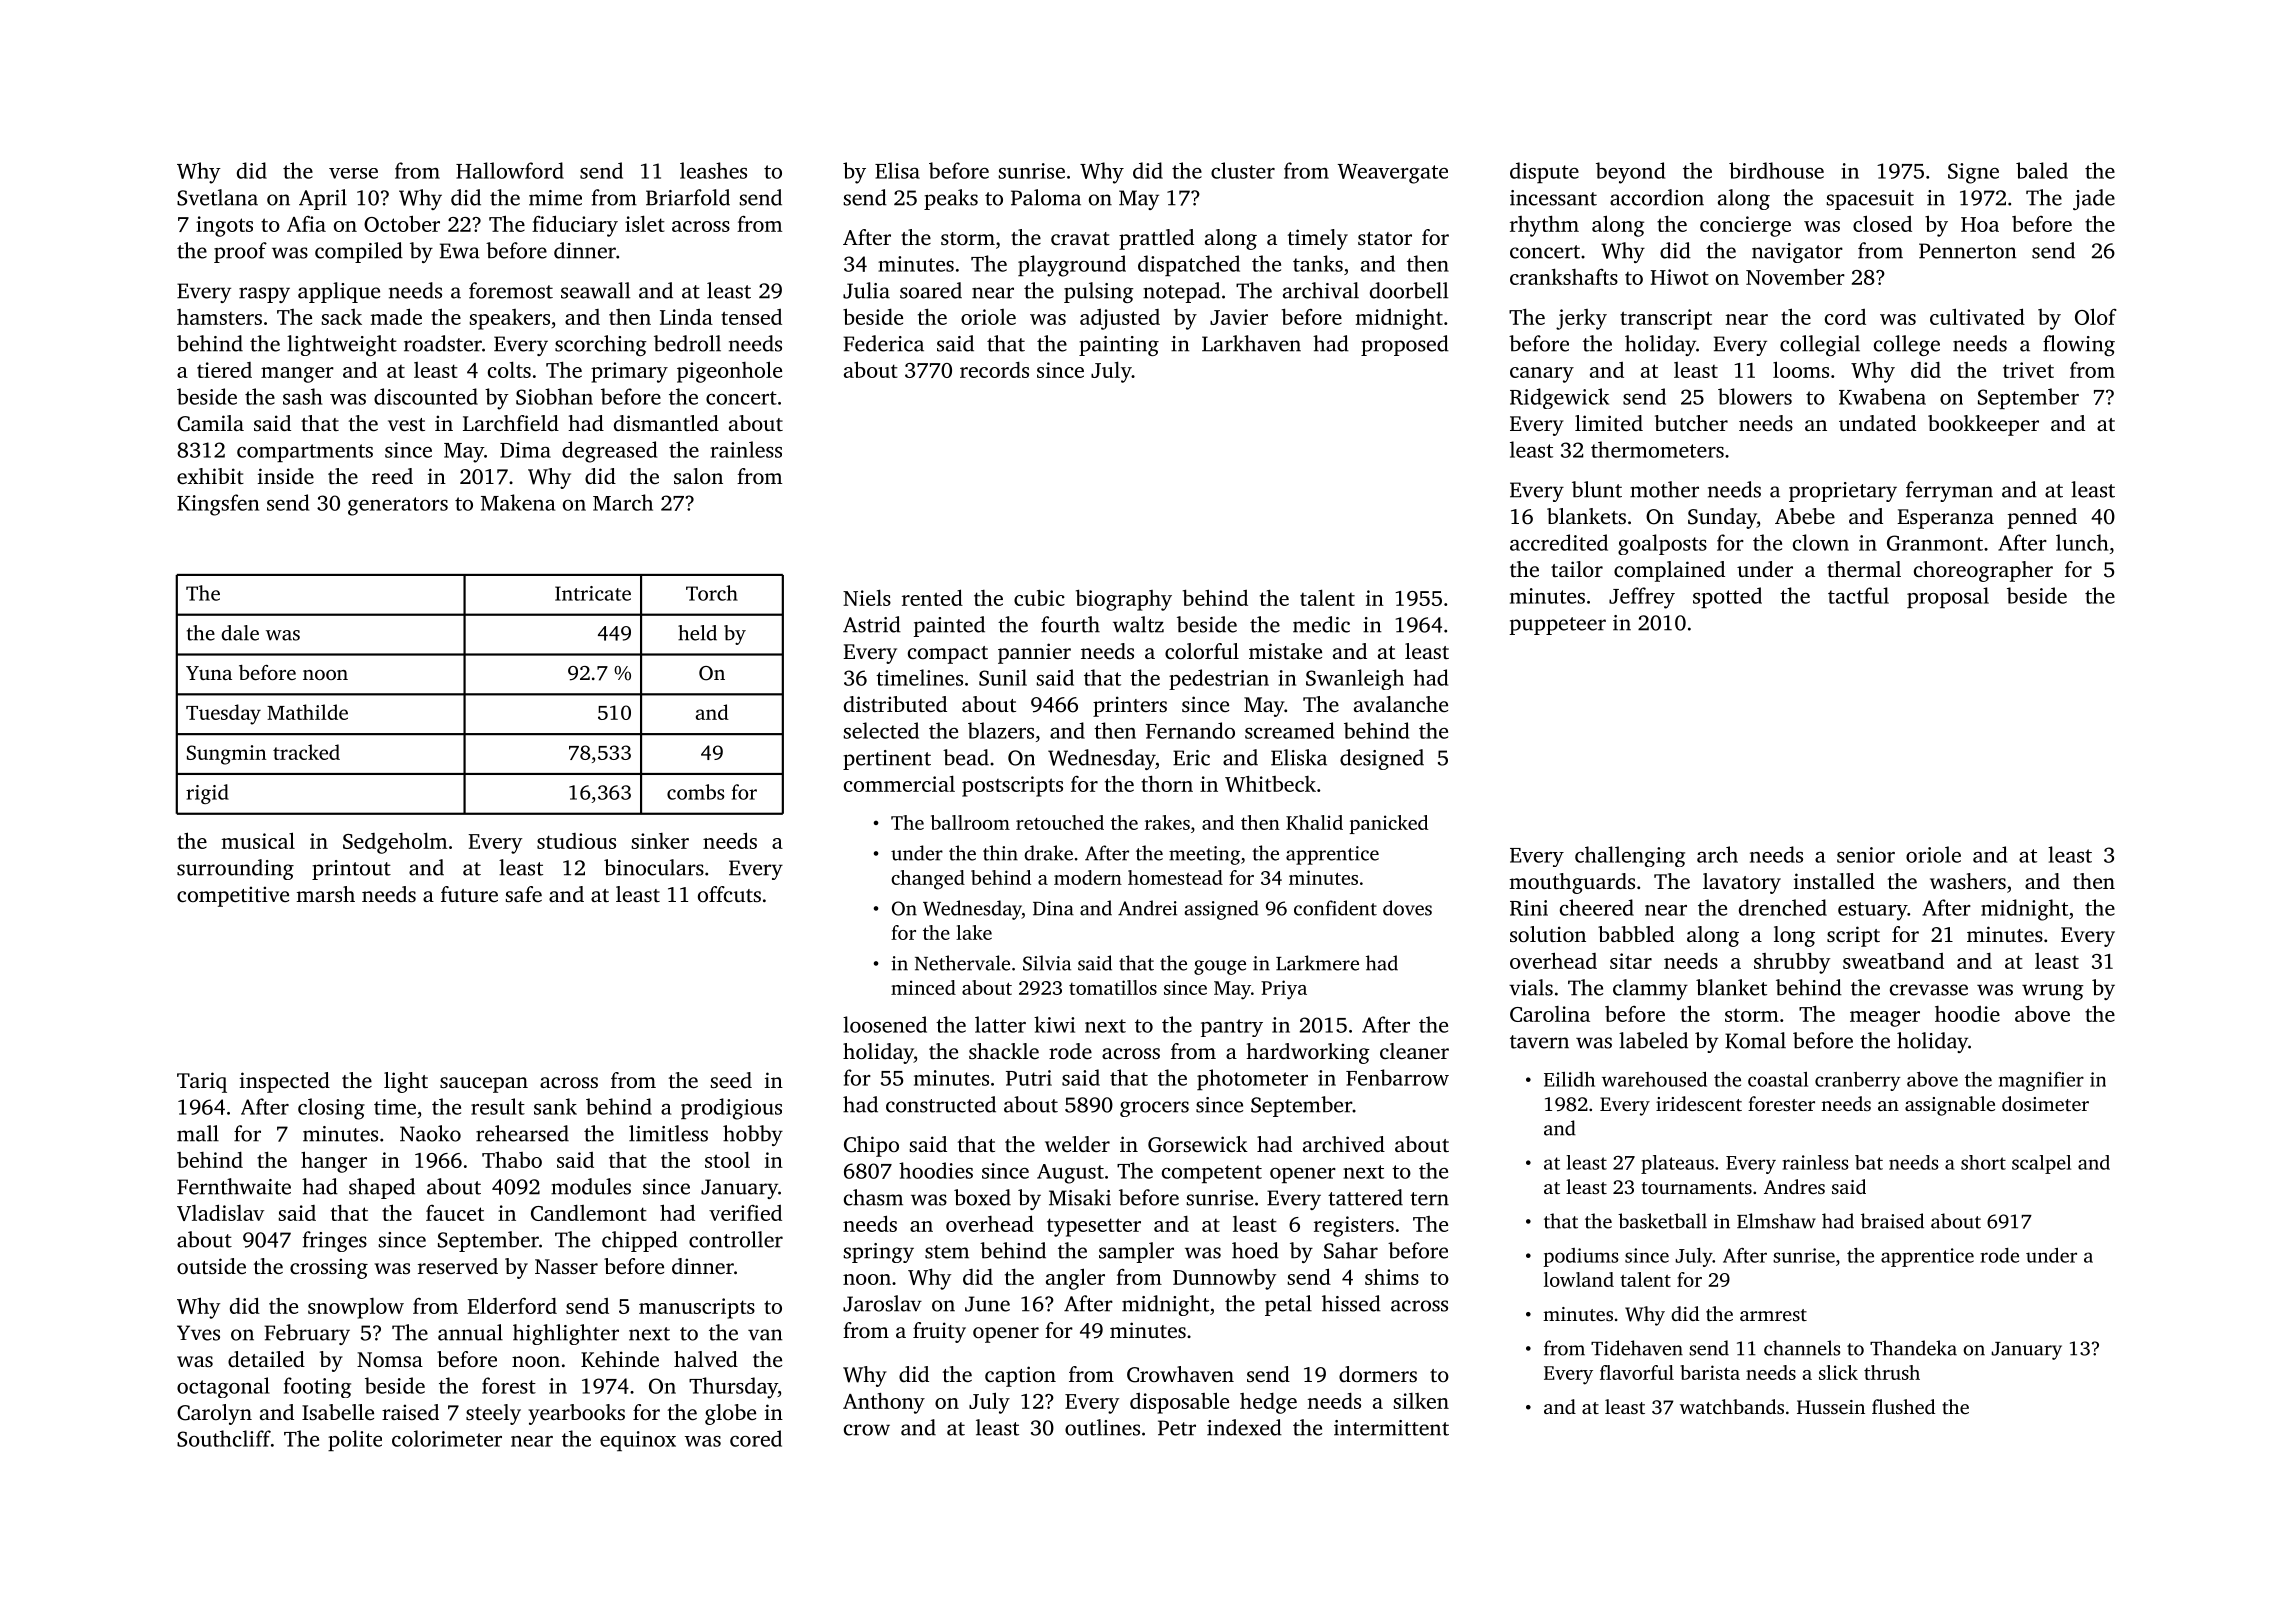 This image has width=2292, height=1620. I want to click on verified, so click(745, 1213).
